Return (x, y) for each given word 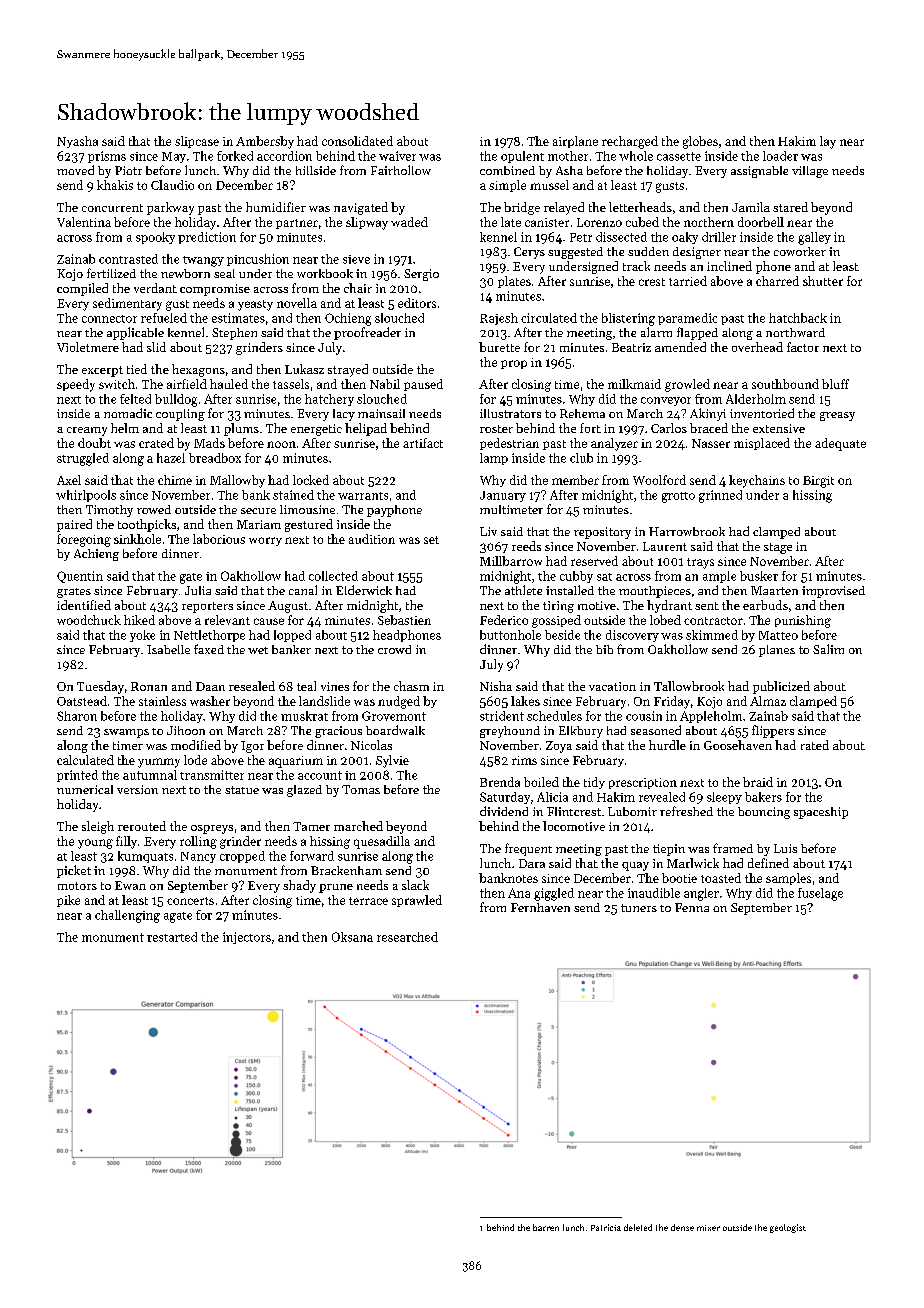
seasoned (656, 730)
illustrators (510, 413)
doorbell (761, 222)
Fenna (692, 907)
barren (546, 1227)
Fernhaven (540, 907)
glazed (304, 791)
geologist (788, 1228)
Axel (69, 480)
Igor (252, 747)
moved (75, 170)
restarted (172, 937)
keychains (757, 481)
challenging (127, 916)
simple (507, 186)
